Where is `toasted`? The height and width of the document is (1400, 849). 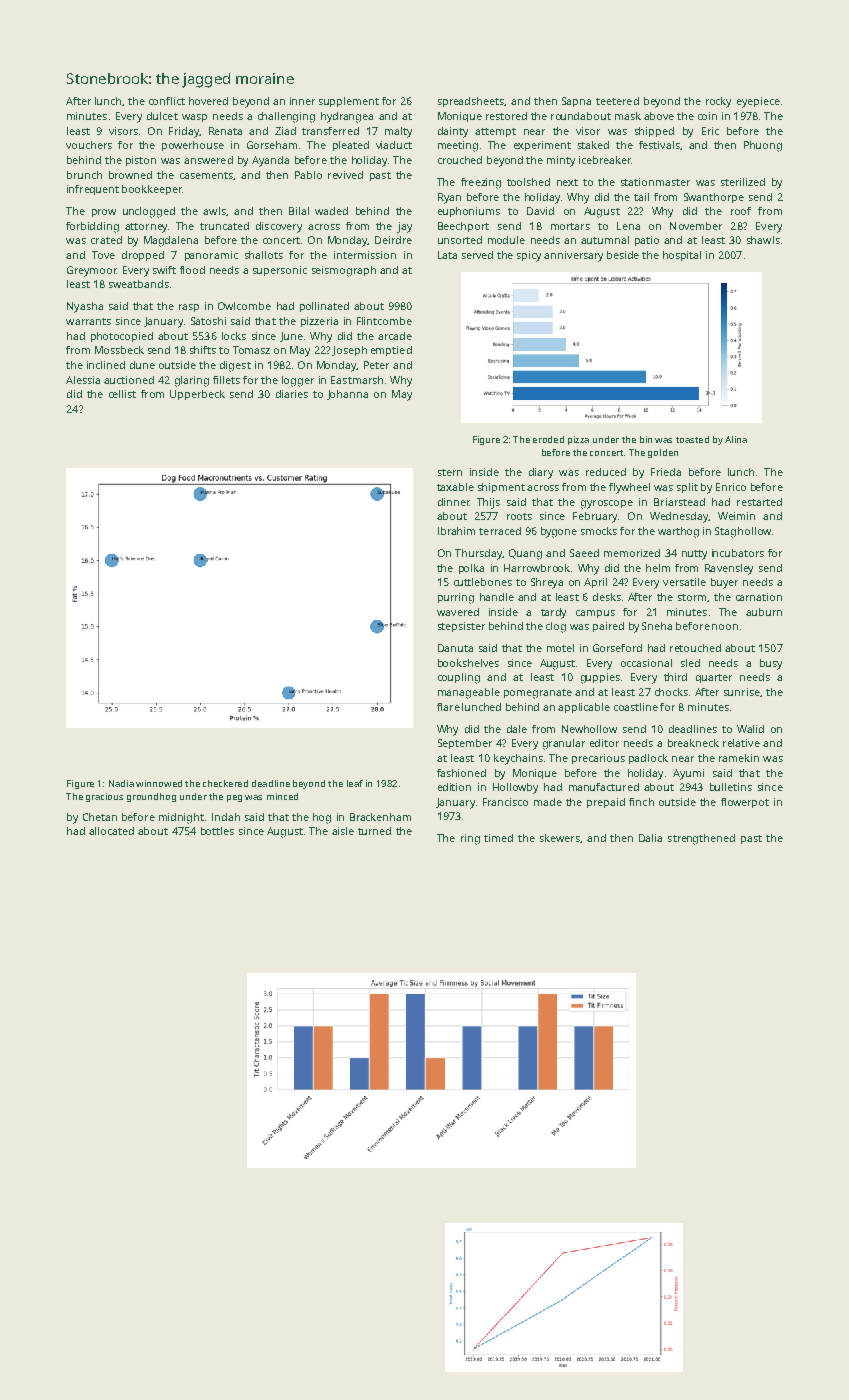 toasted is located at coordinates (692, 439).
